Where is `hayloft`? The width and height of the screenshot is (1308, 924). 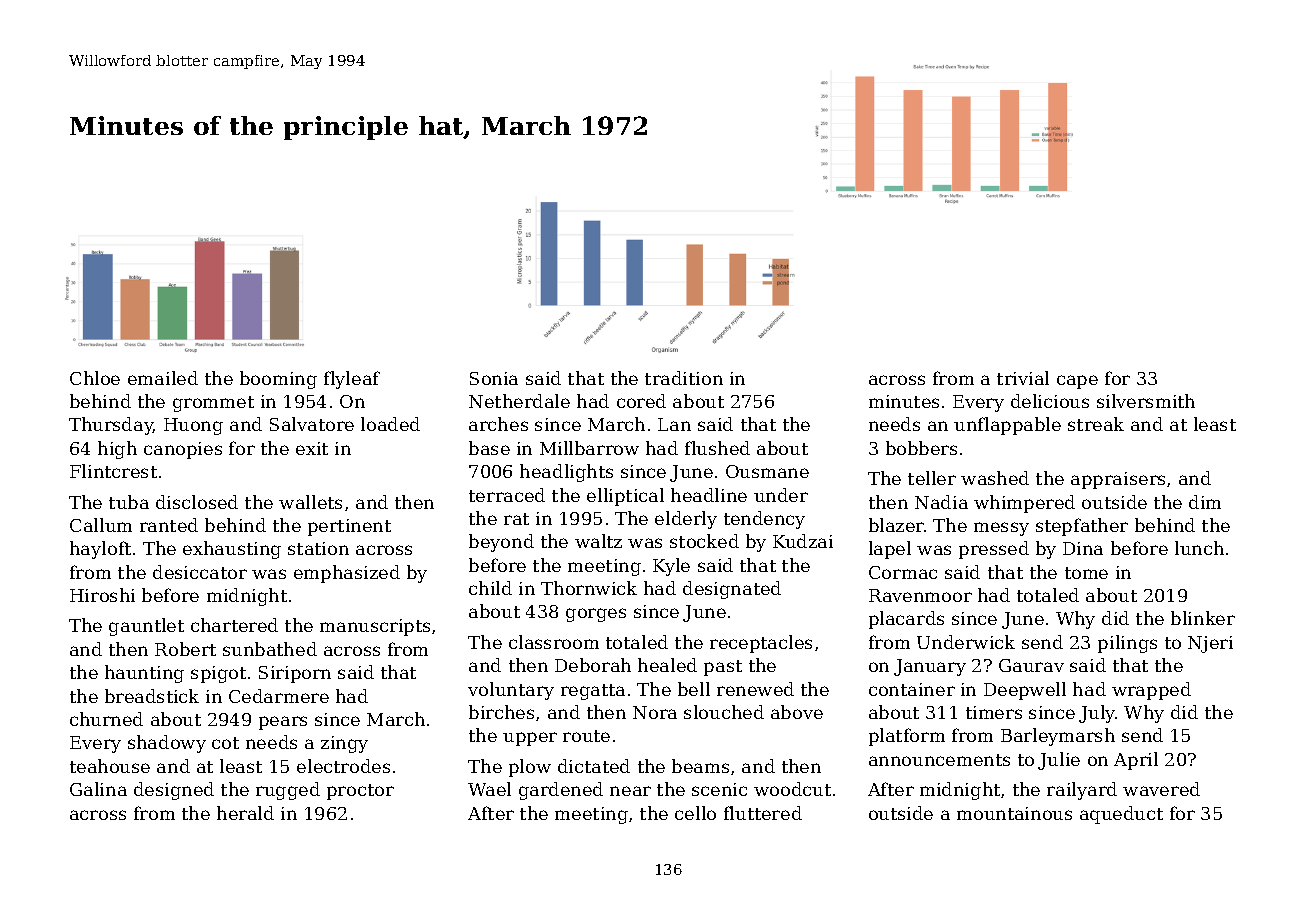
hayloft is located at coordinates (100, 550).
